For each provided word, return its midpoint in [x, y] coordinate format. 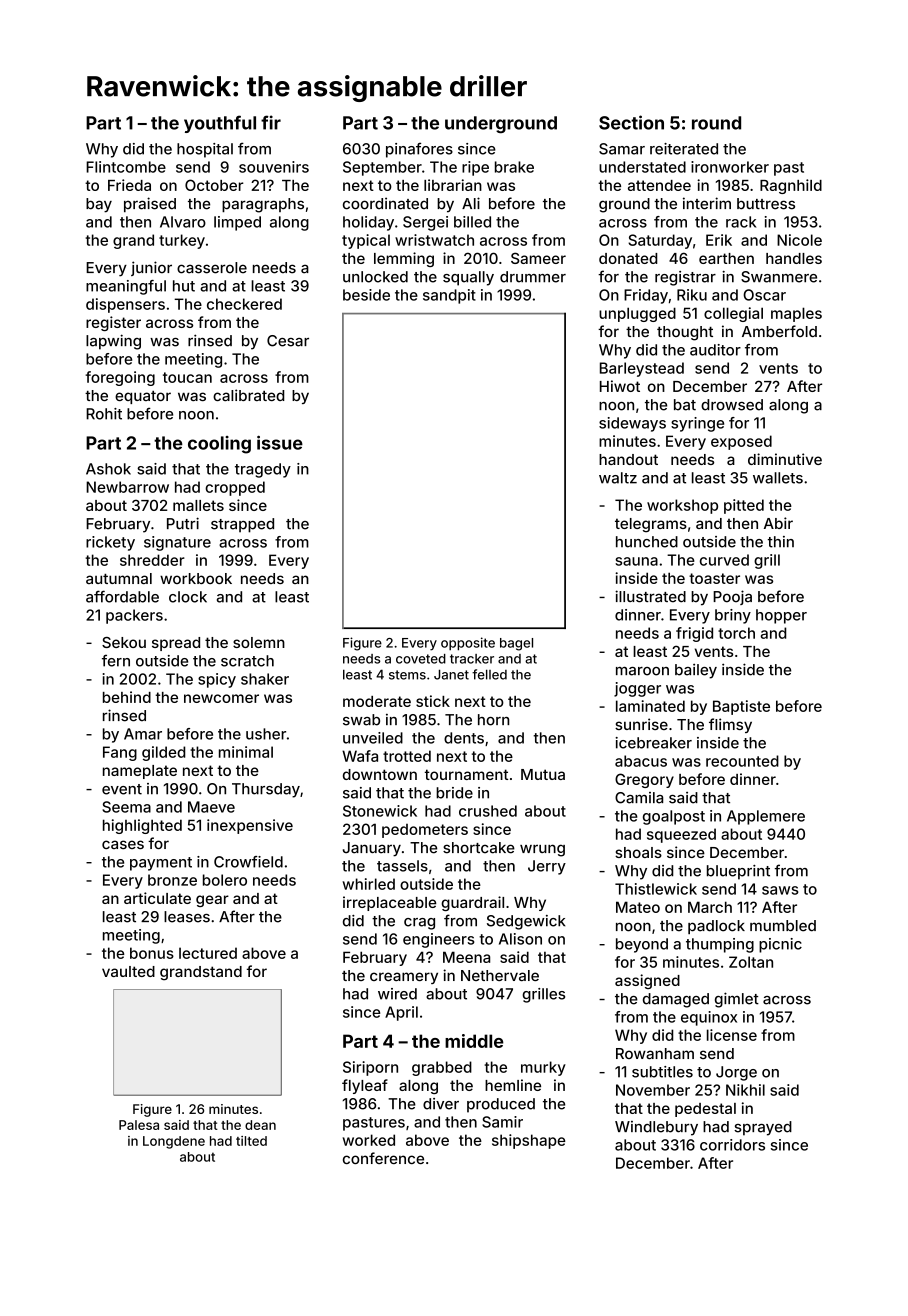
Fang [120, 753]
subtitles [662, 1072]
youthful [220, 124]
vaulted [128, 971]
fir [271, 122]
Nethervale [500, 975]
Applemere [766, 817]
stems [407, 675]
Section [631, 122]
